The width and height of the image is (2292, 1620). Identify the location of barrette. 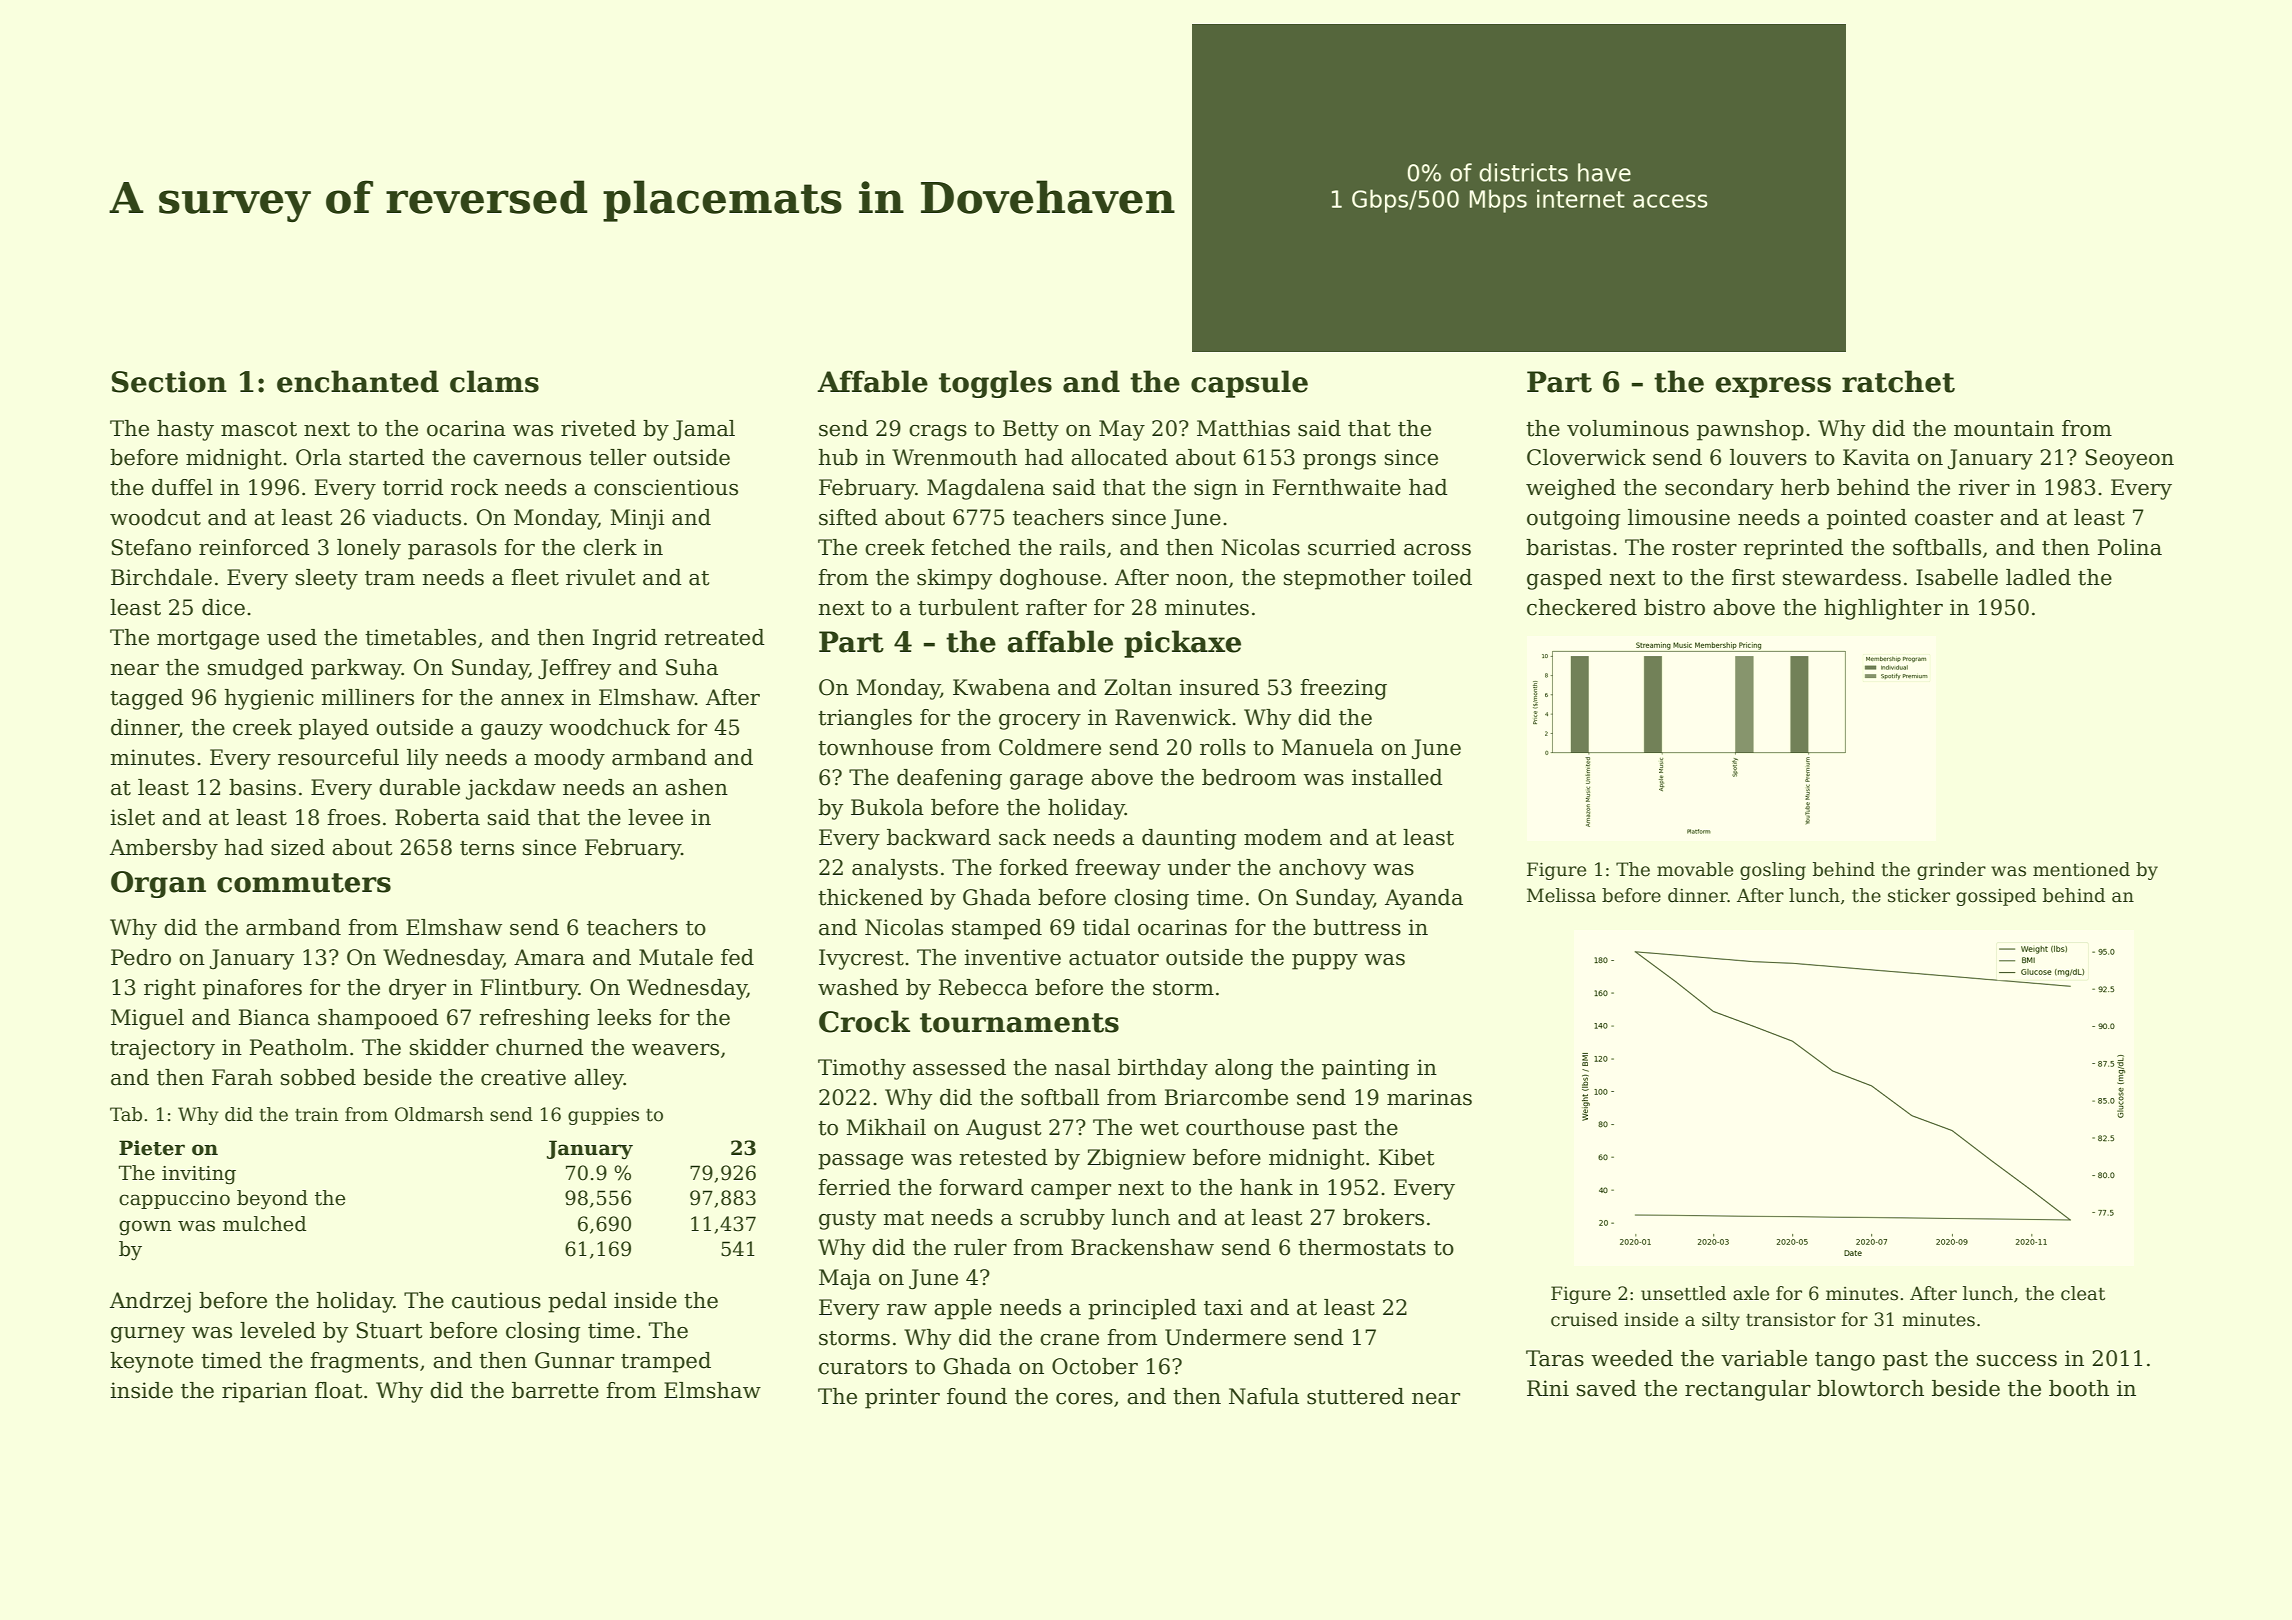
(555, 1390).
